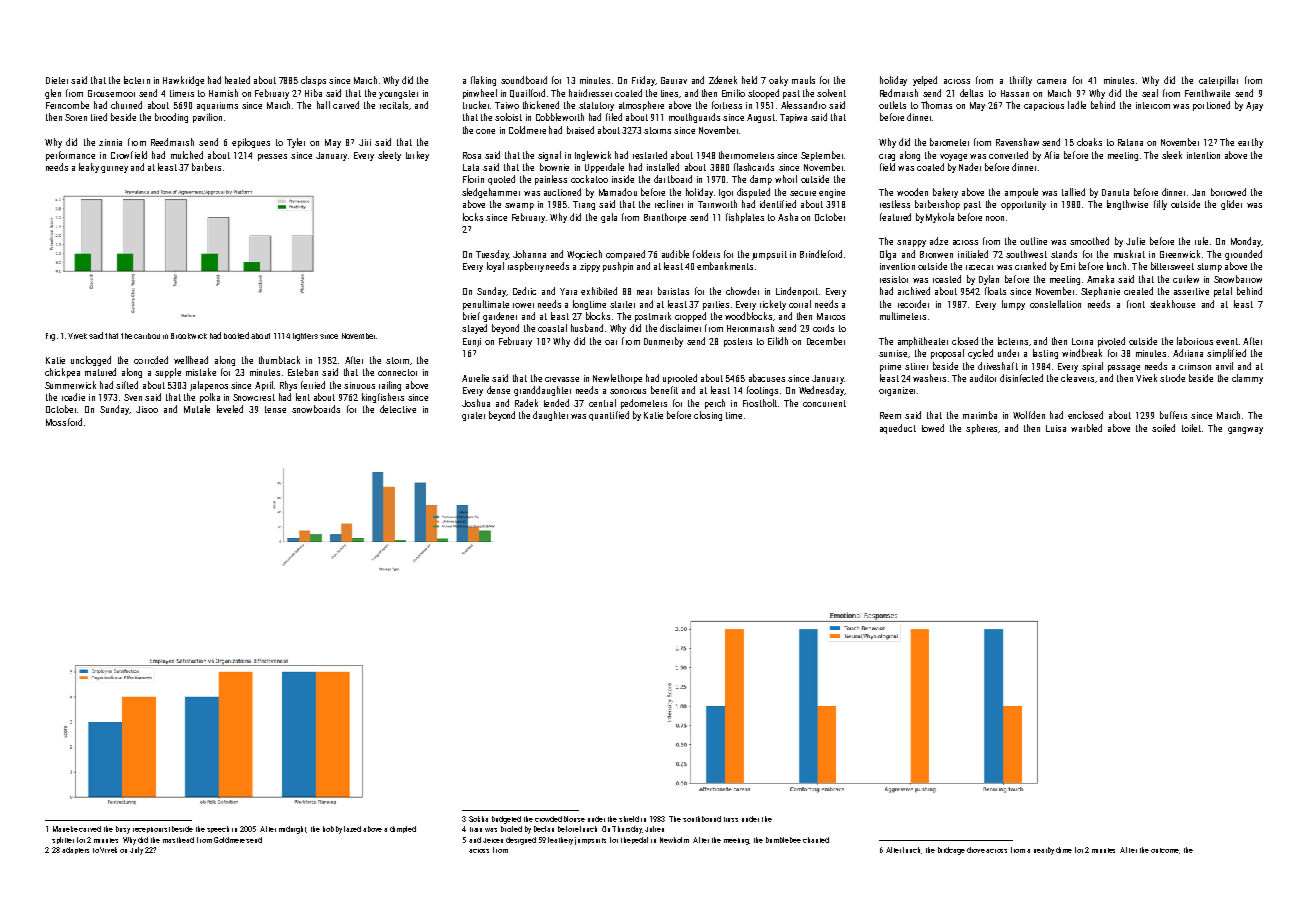 This image has height=924, width=1308. Describe the element at coordinates (1218, 81) in the image. I see `caterpillar` at that location.
